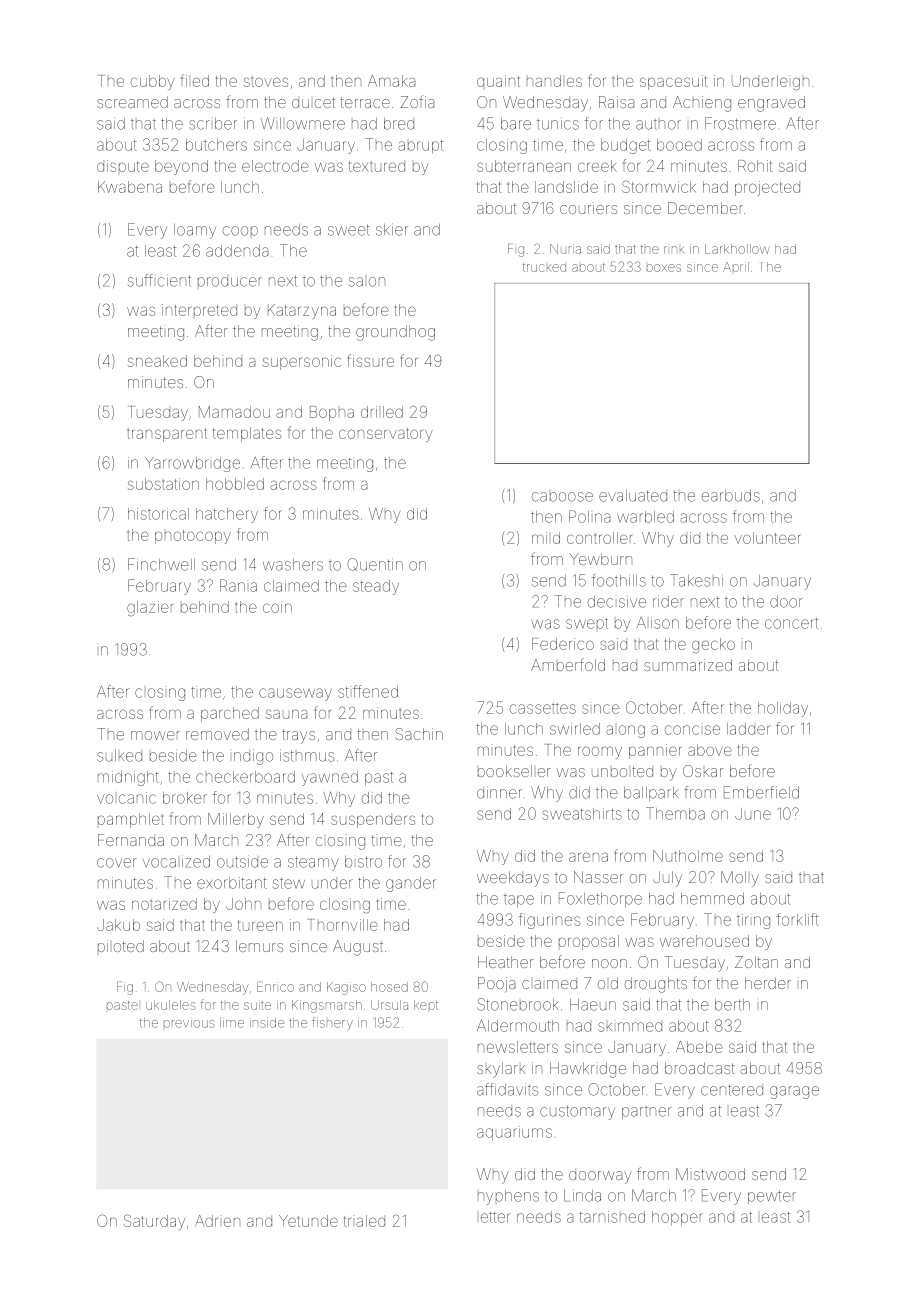 The height and width of the page is (1308, 924). What do you see at coordinates (155, 735) in the page?
I see `mower` at bounding box center [155, 735].
